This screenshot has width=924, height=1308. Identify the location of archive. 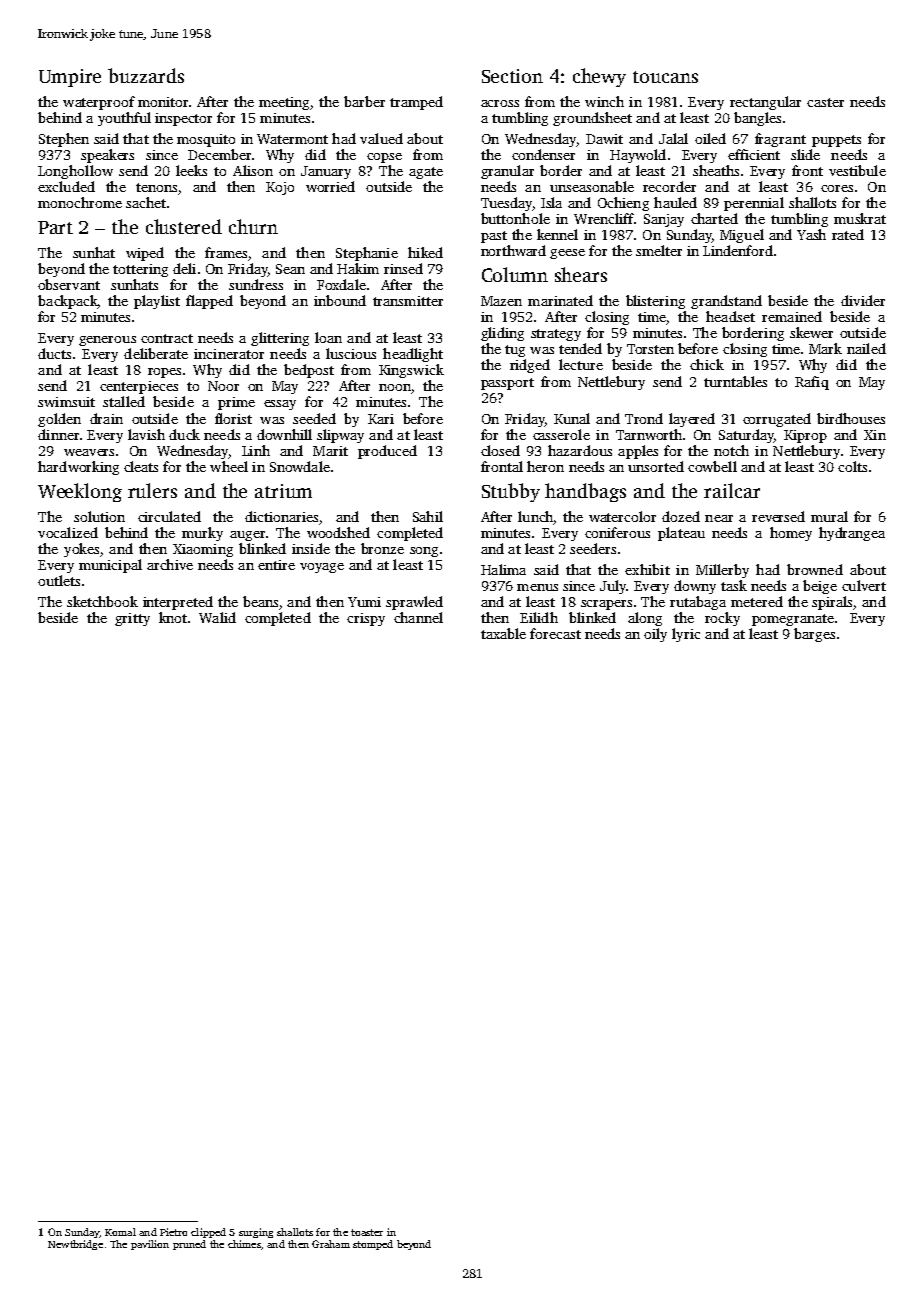
(170, 564).
